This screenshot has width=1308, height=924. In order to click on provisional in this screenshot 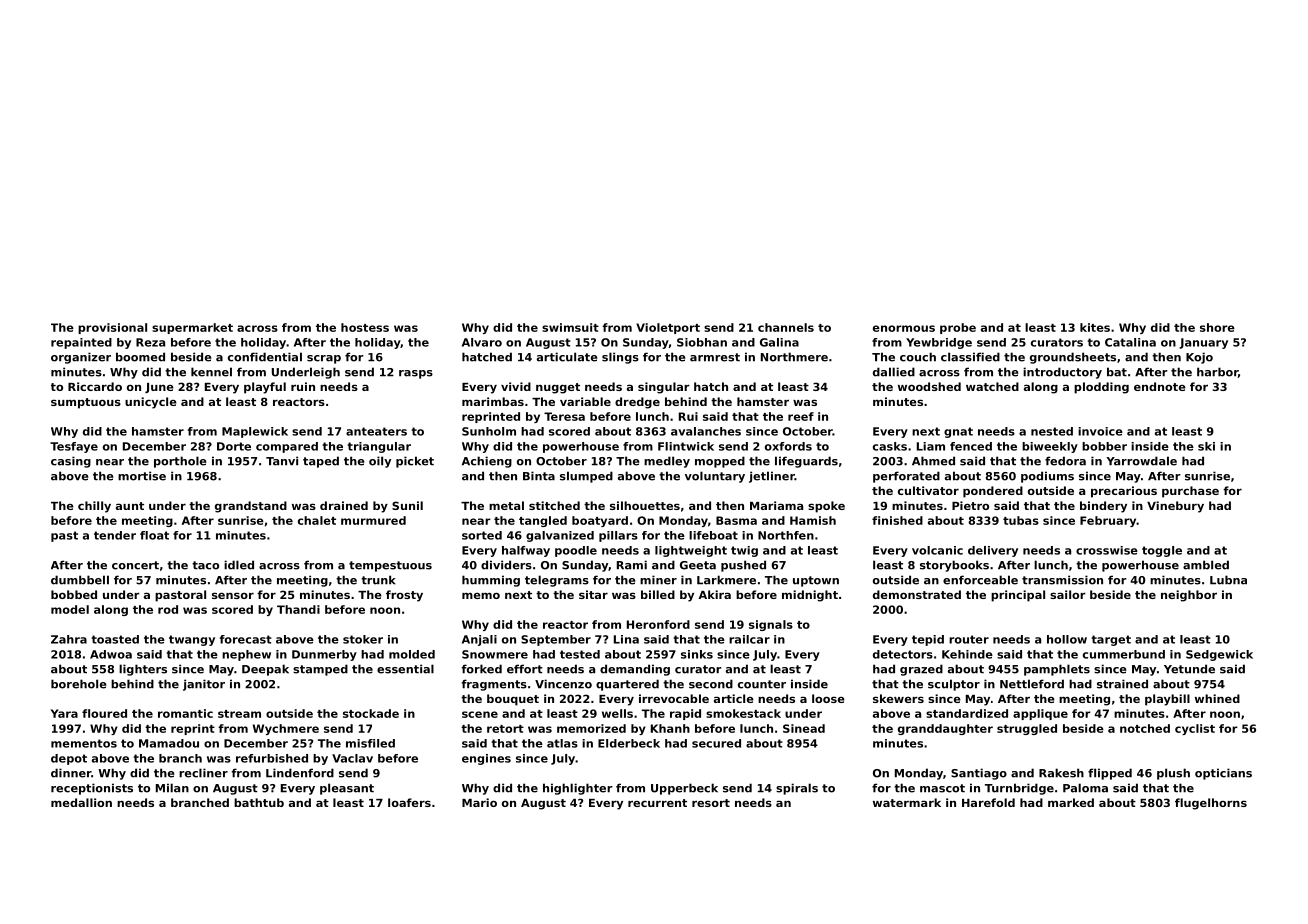, I will do `click(112, 328)`.
